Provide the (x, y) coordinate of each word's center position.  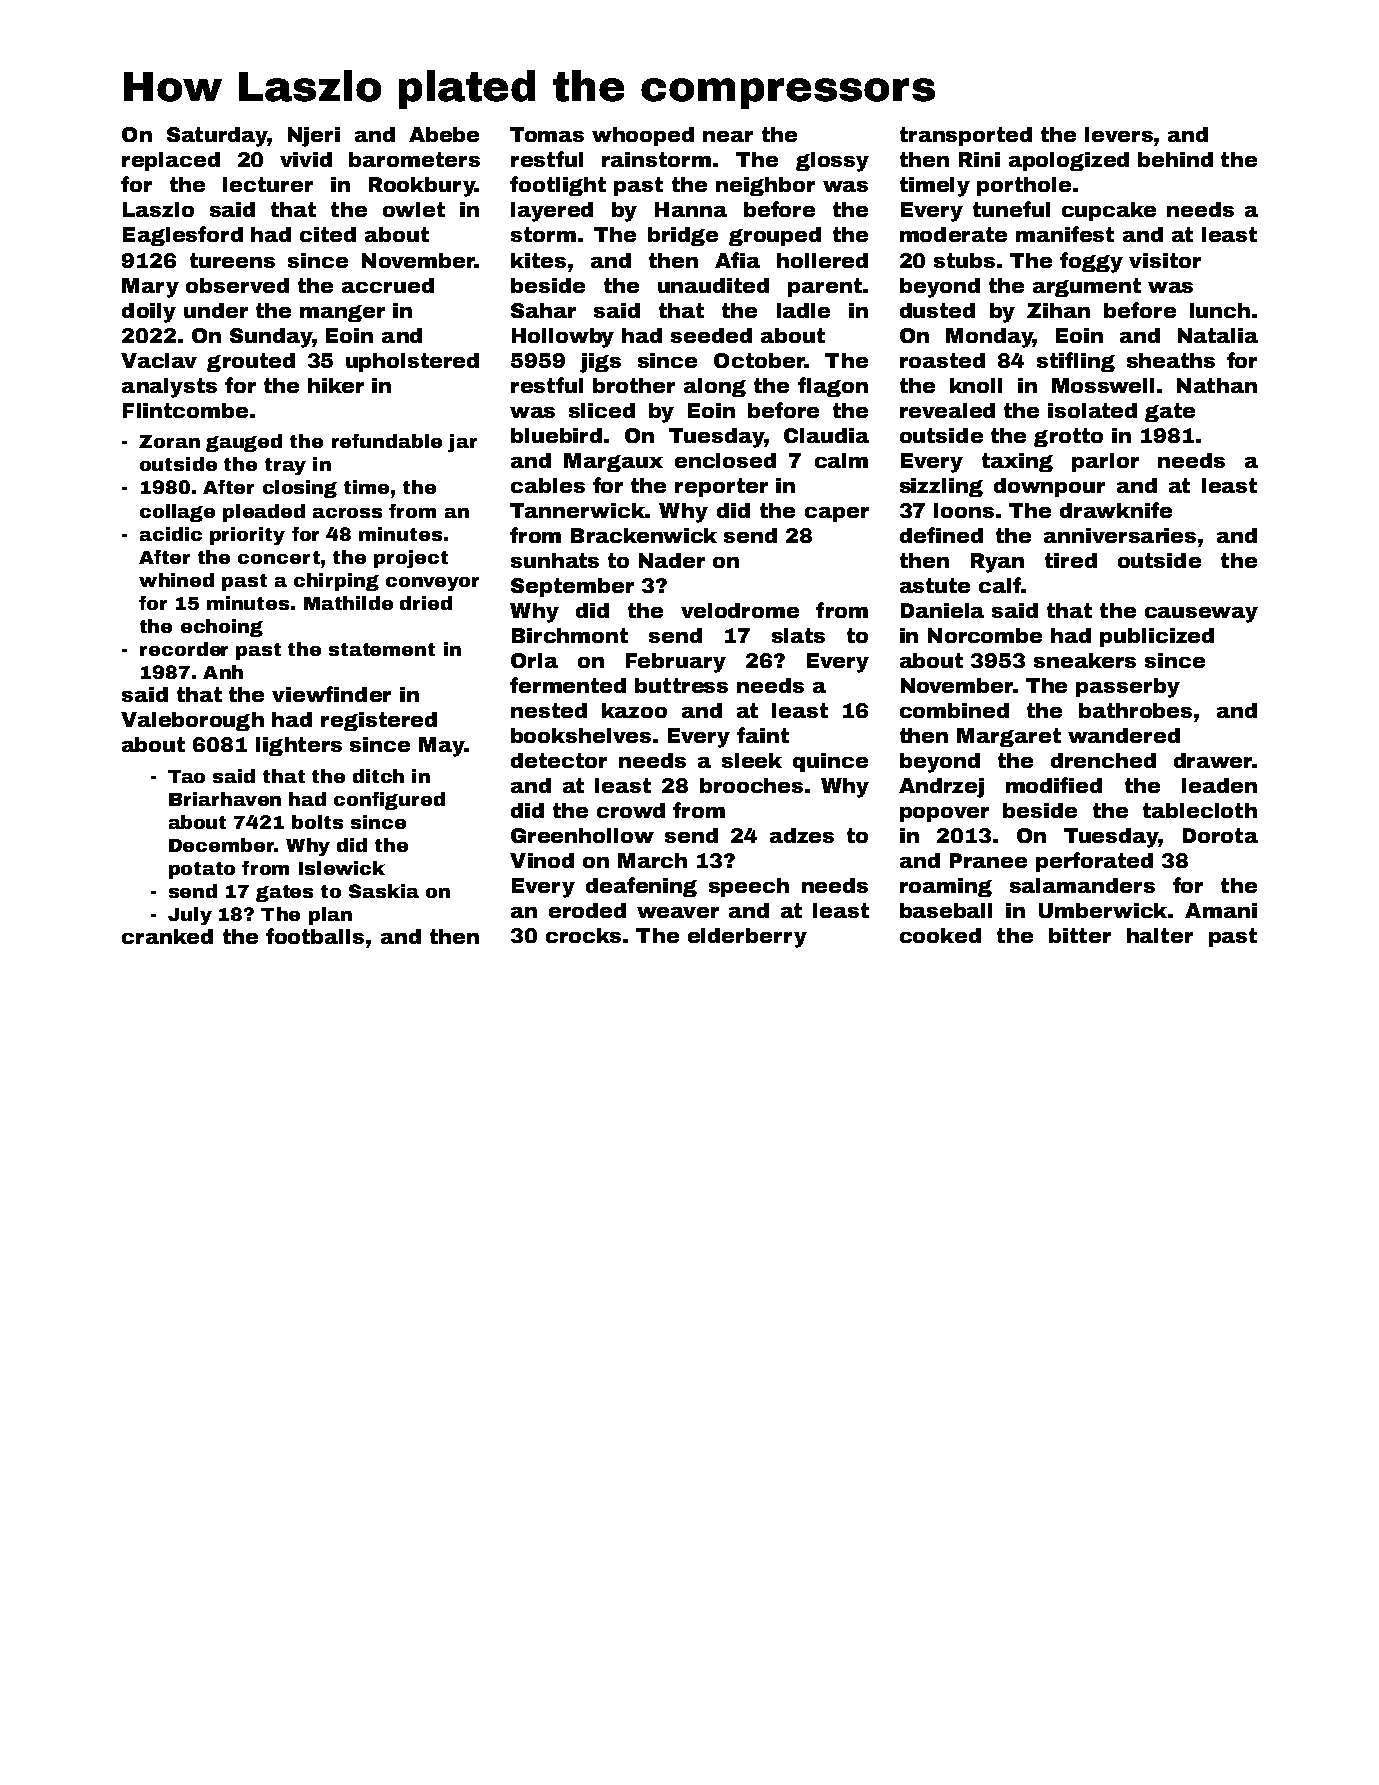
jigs (600, 363)
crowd (631, 810)
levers (1119, 134)
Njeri (314, 137)
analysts (169, 388)
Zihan (1058, 310)
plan (330, 916)
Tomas (547, 134)
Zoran (169, 441)
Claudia (826, 435)
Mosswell (1103, 385)
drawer (1213, 760)
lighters (299, 746)
